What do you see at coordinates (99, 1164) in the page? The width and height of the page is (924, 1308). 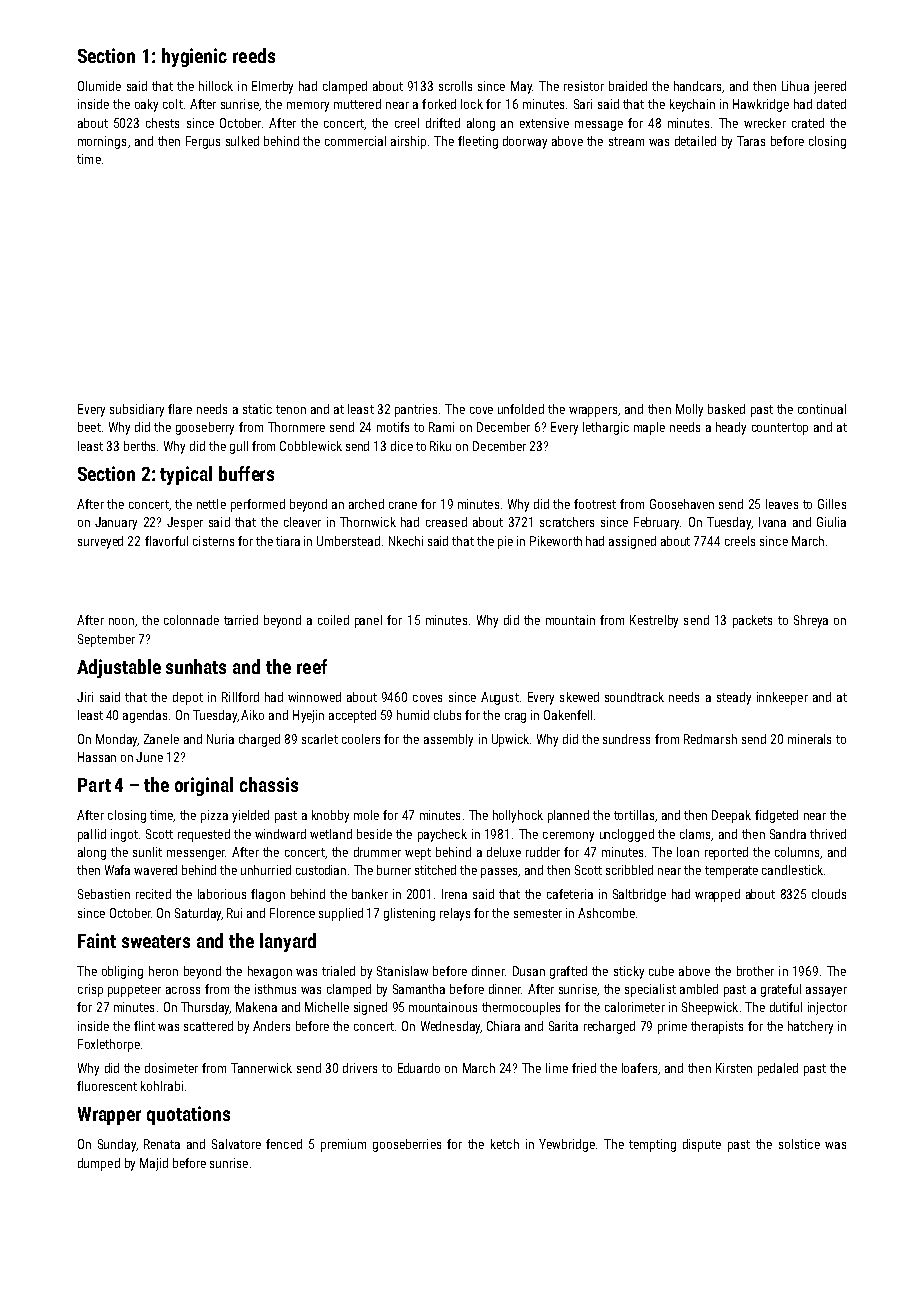 I see `dumped` at bounding box center [99, 1164].
